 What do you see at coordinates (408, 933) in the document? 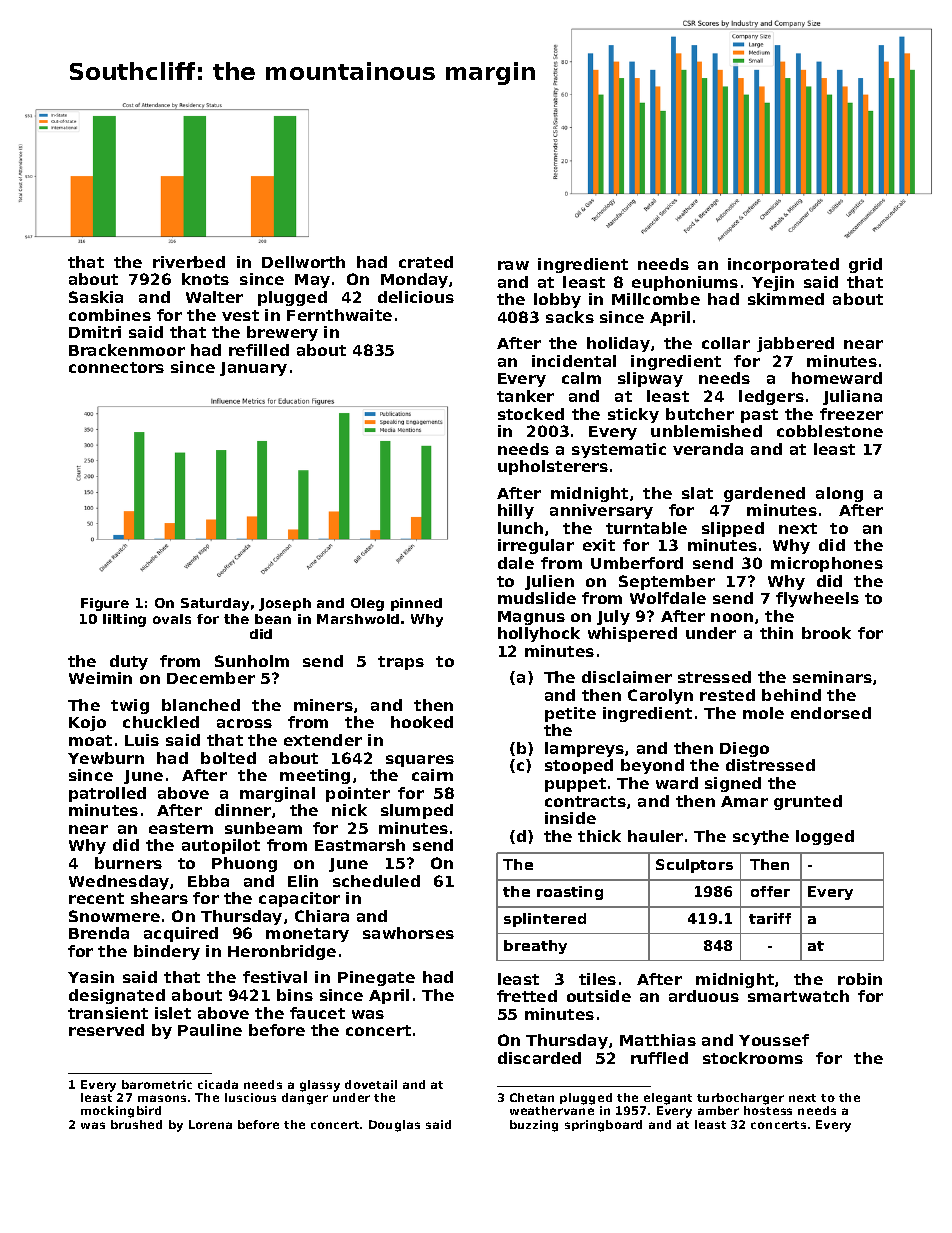
I see `sawhorses` at bounding box center [408, 933].
